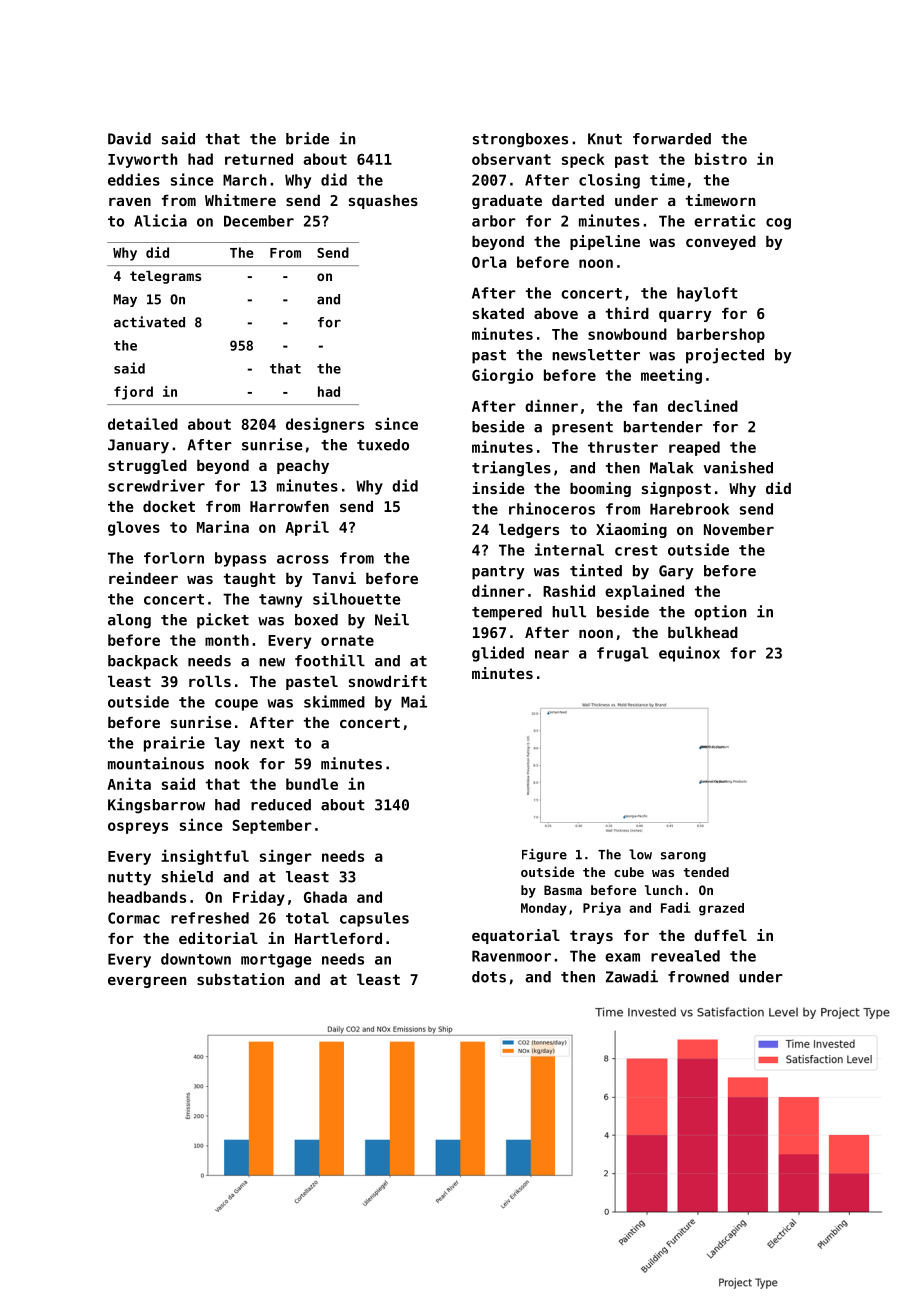  I want to click on David, so click(129, 138).
